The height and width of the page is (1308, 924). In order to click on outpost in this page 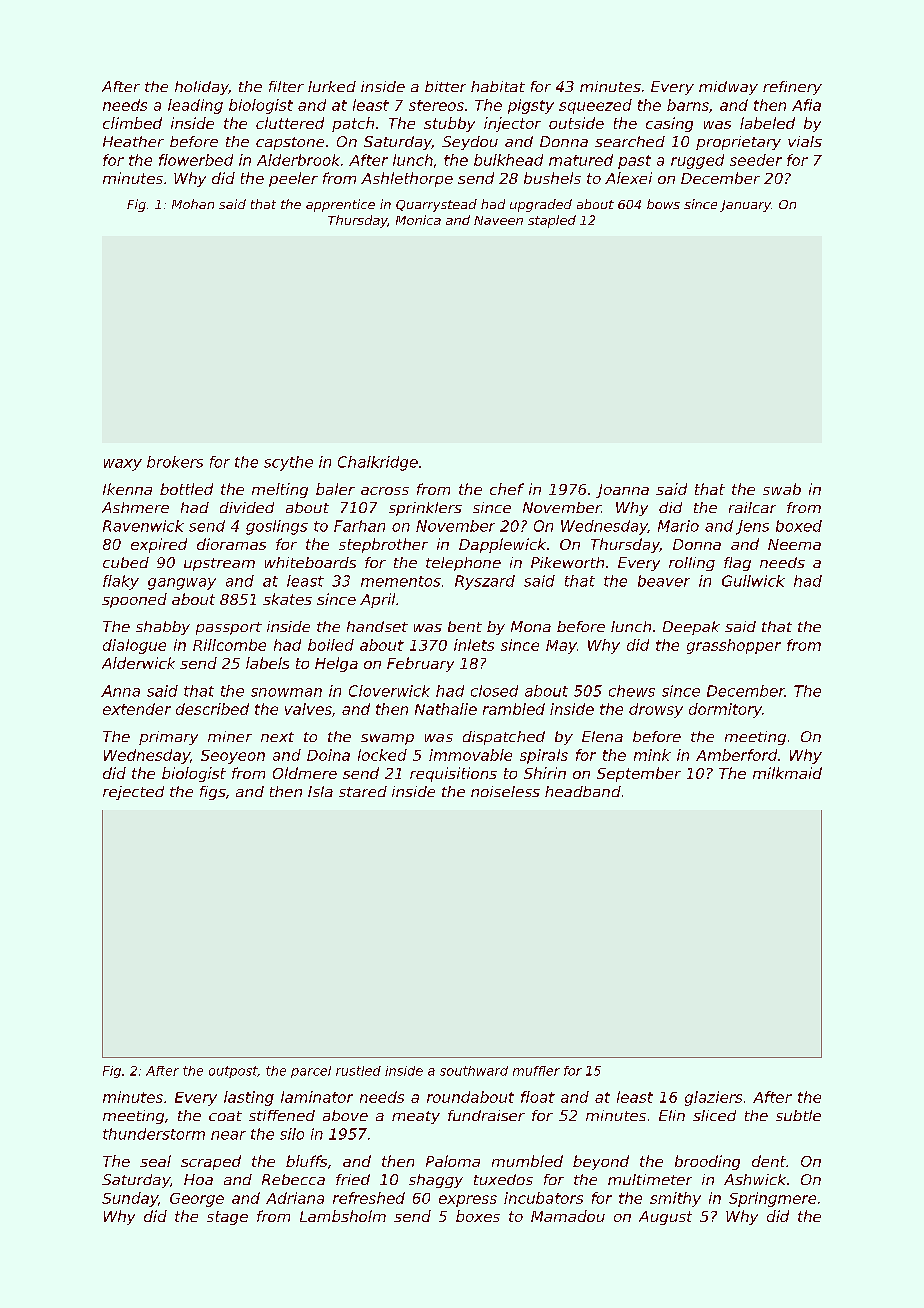, I will do `click(233, 1072)`.
